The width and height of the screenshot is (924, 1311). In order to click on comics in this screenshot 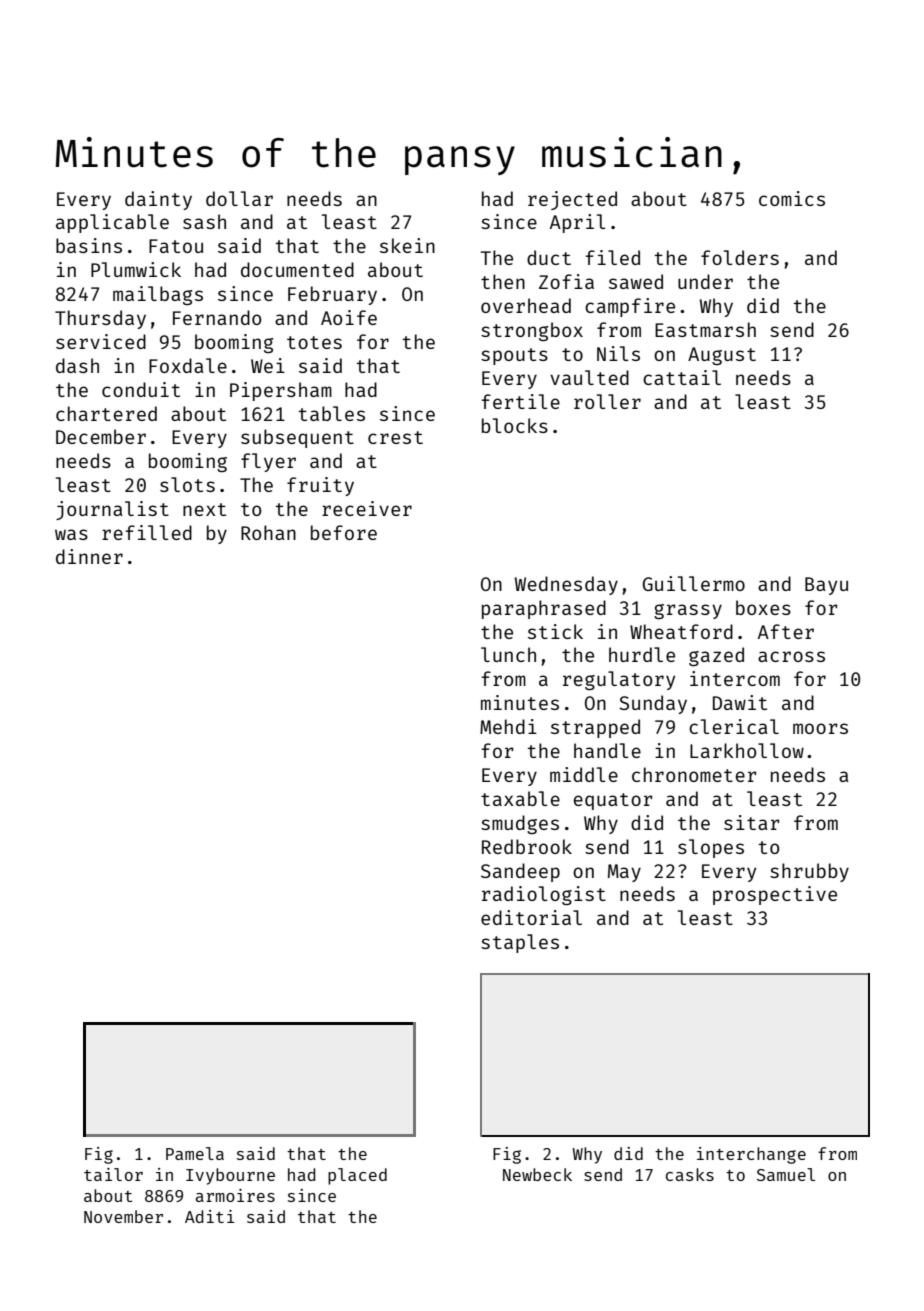, I will do `click(792, 198)`.
